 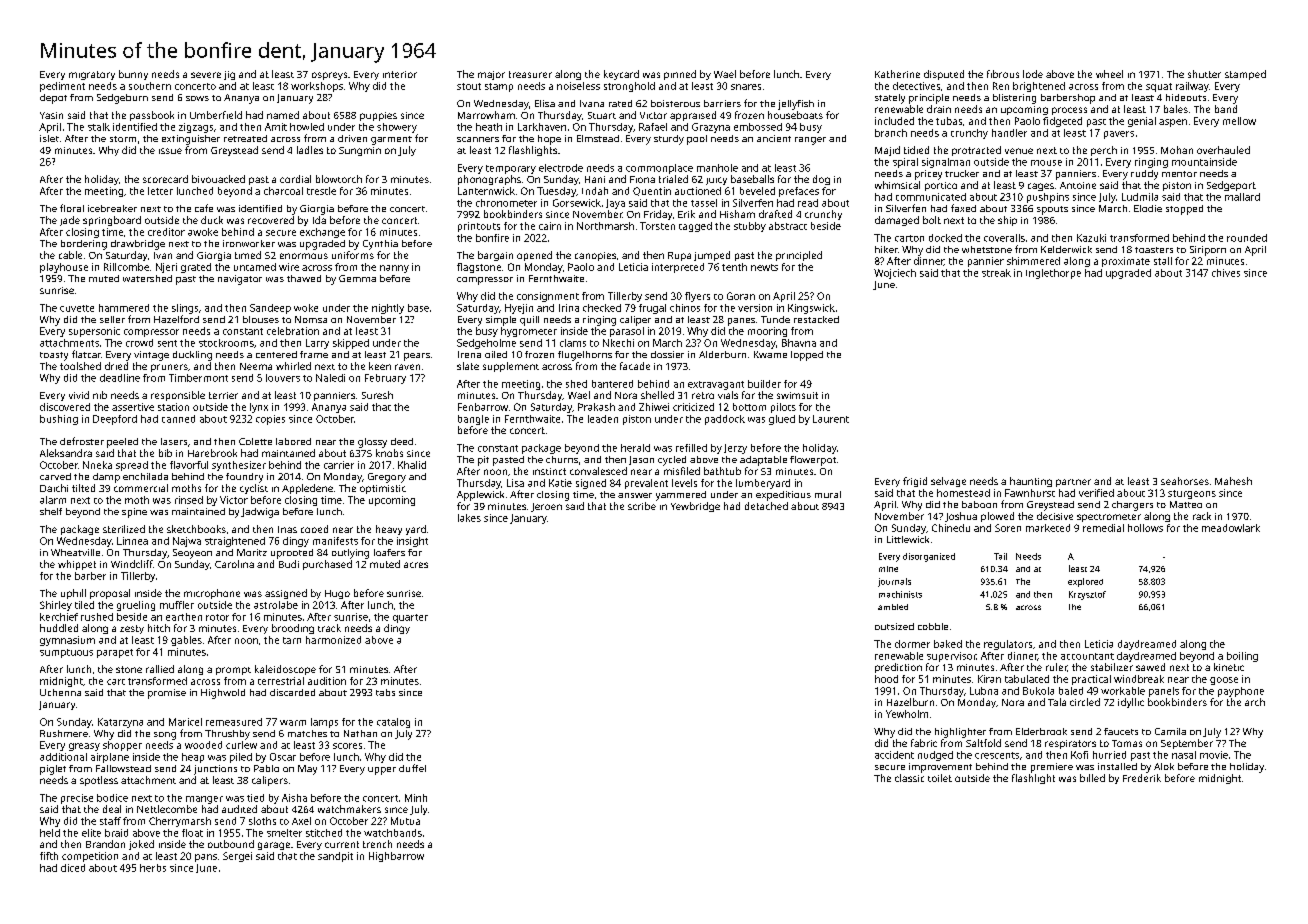 I want to click on fibrous, so click(x=1003, y=74).
